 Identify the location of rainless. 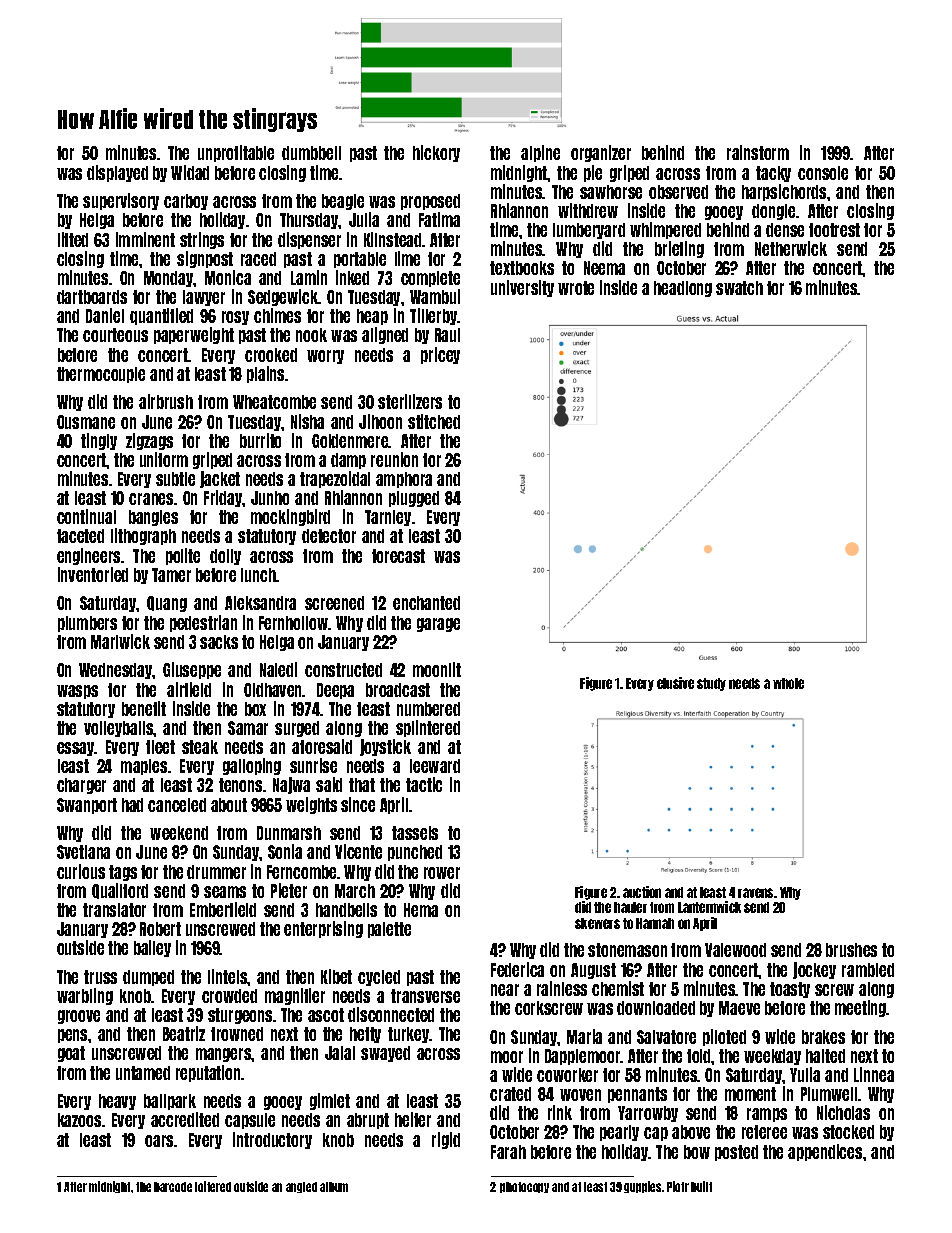
(562, 988).
